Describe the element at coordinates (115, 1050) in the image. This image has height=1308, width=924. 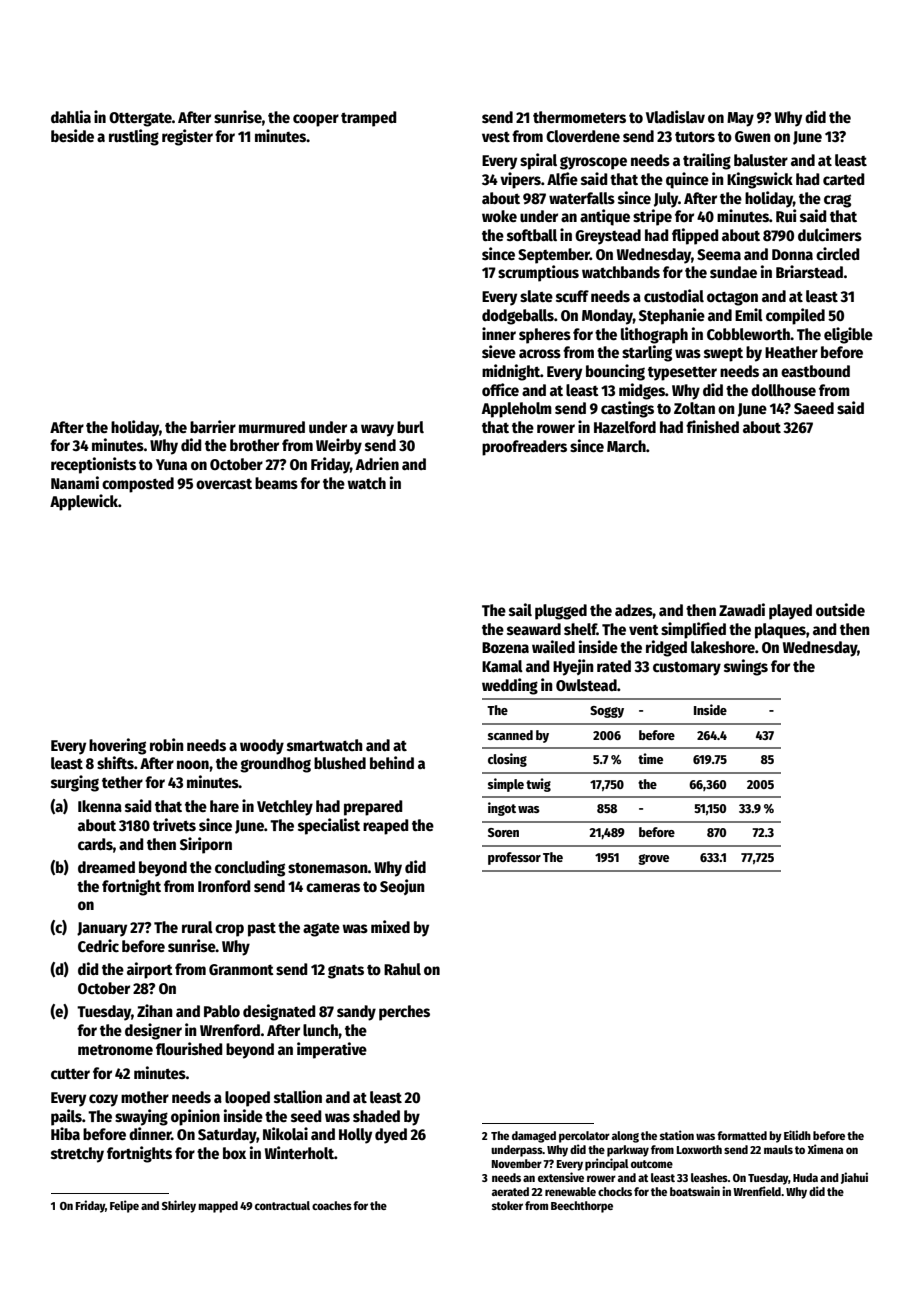
I see `metronome` at that location.
